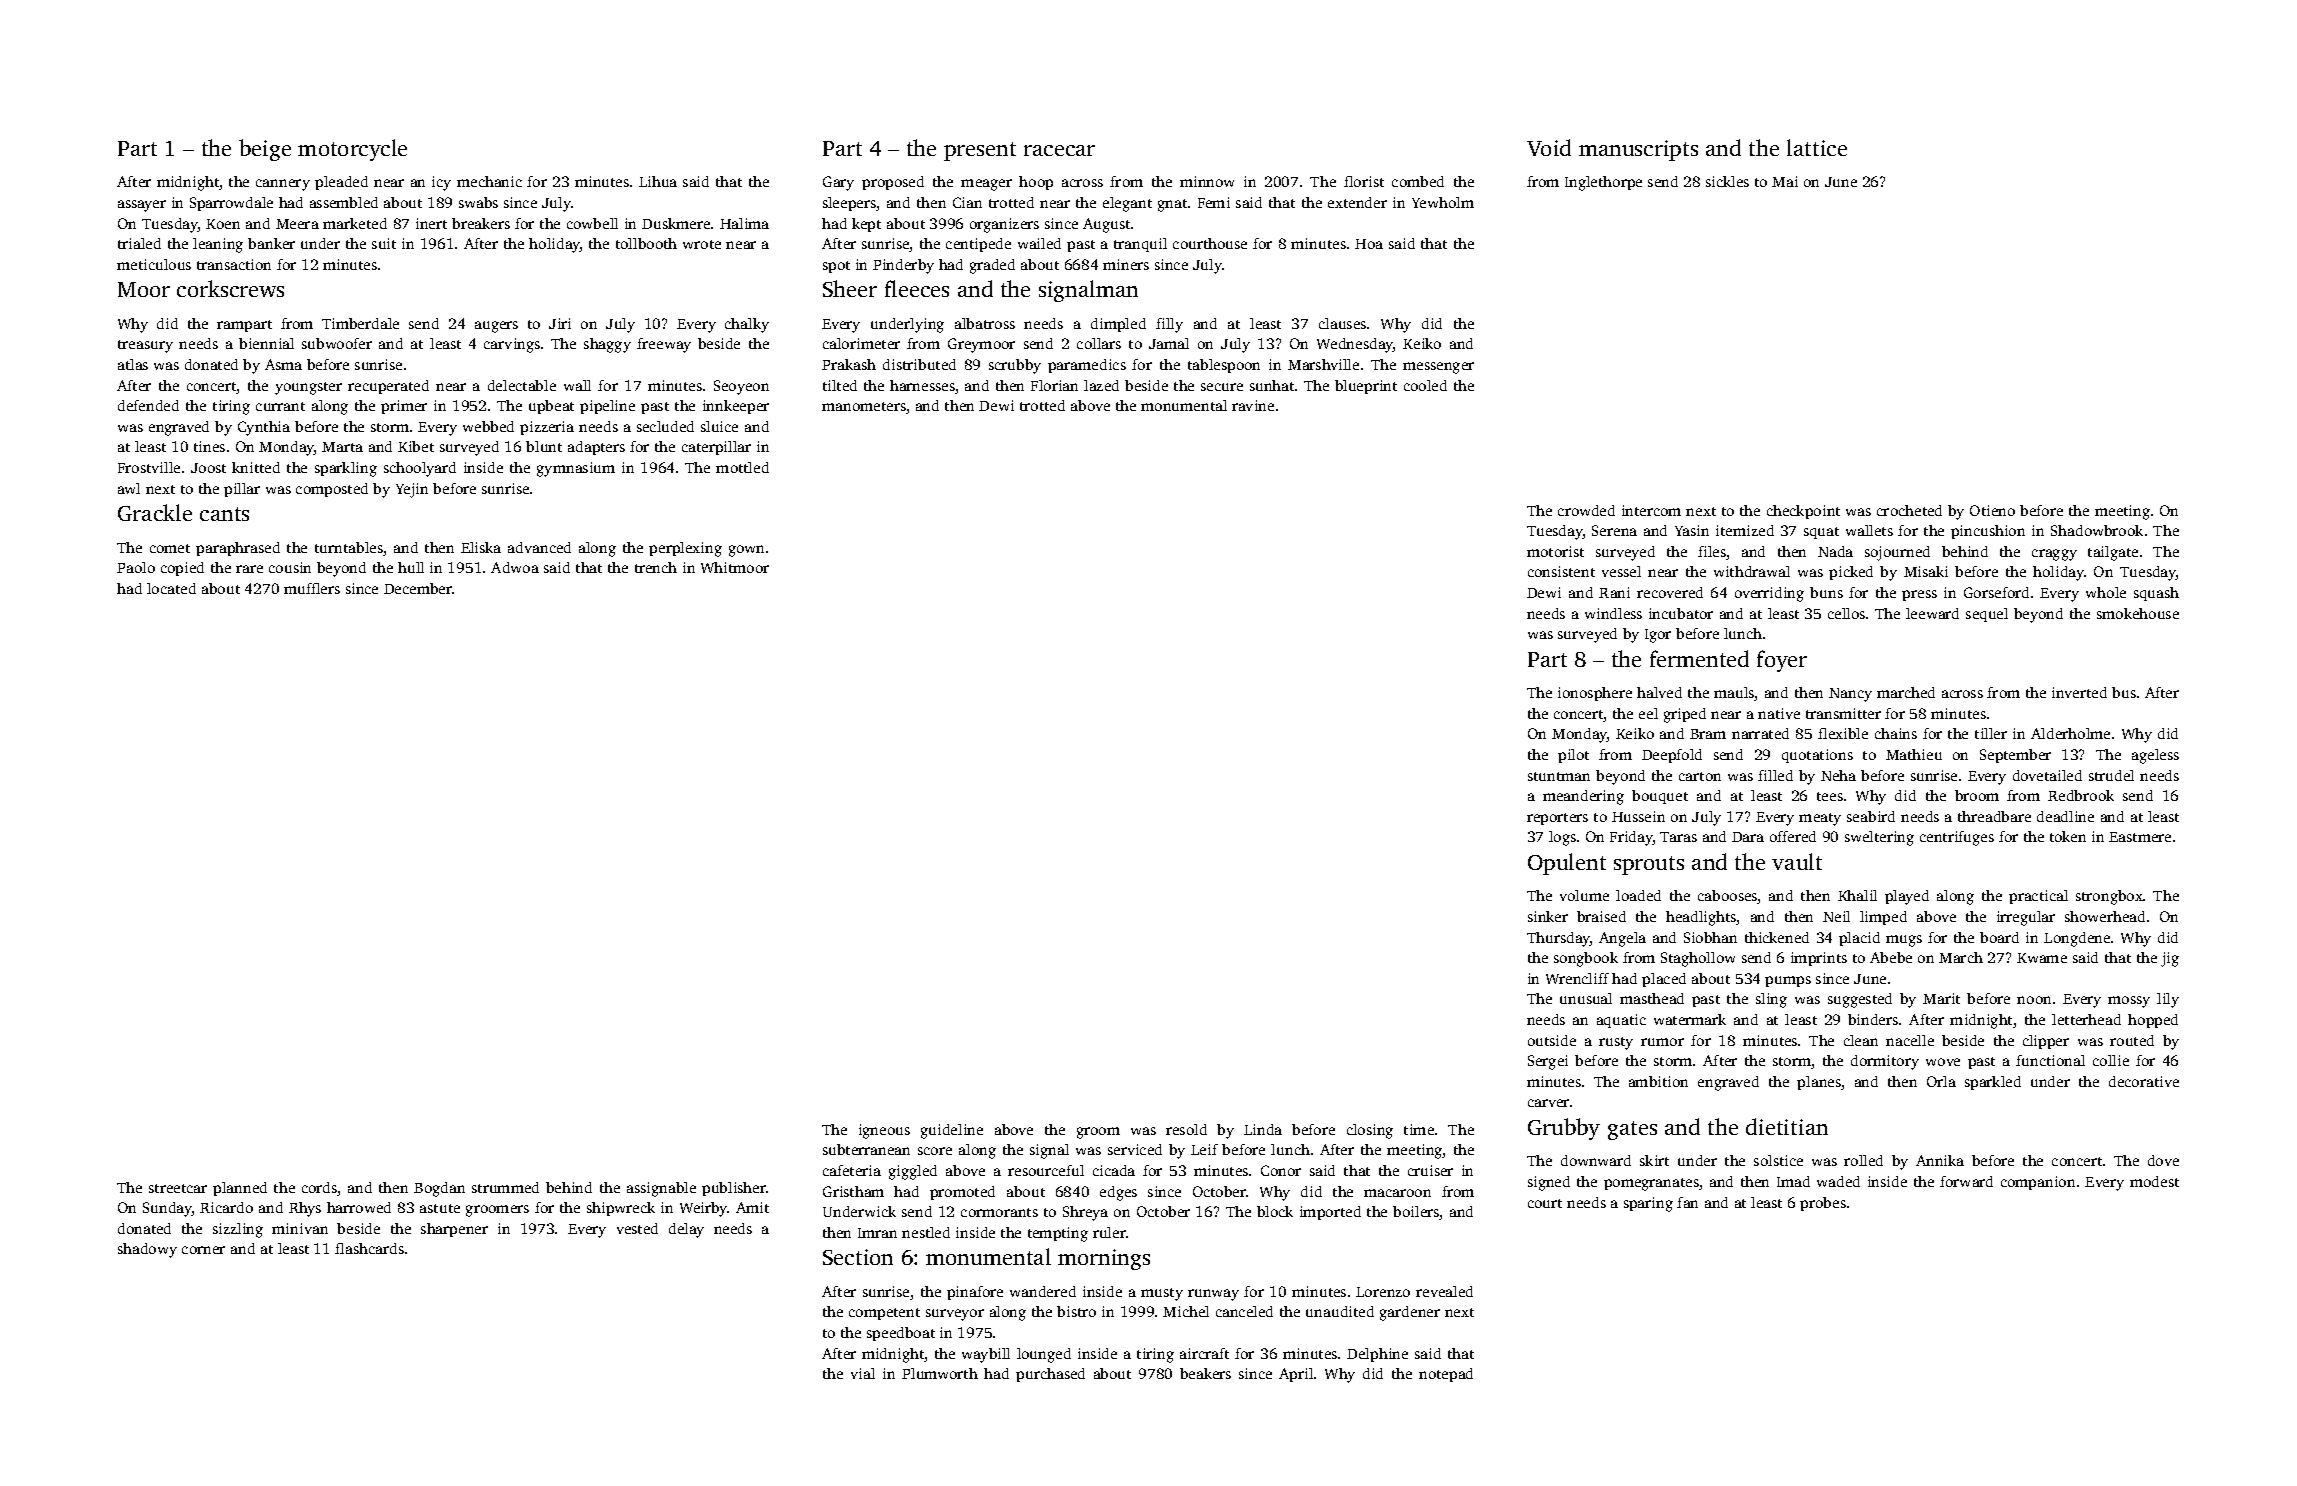  Describe the element at coordinates (980, 151) in the document. I see `present` at that location.
